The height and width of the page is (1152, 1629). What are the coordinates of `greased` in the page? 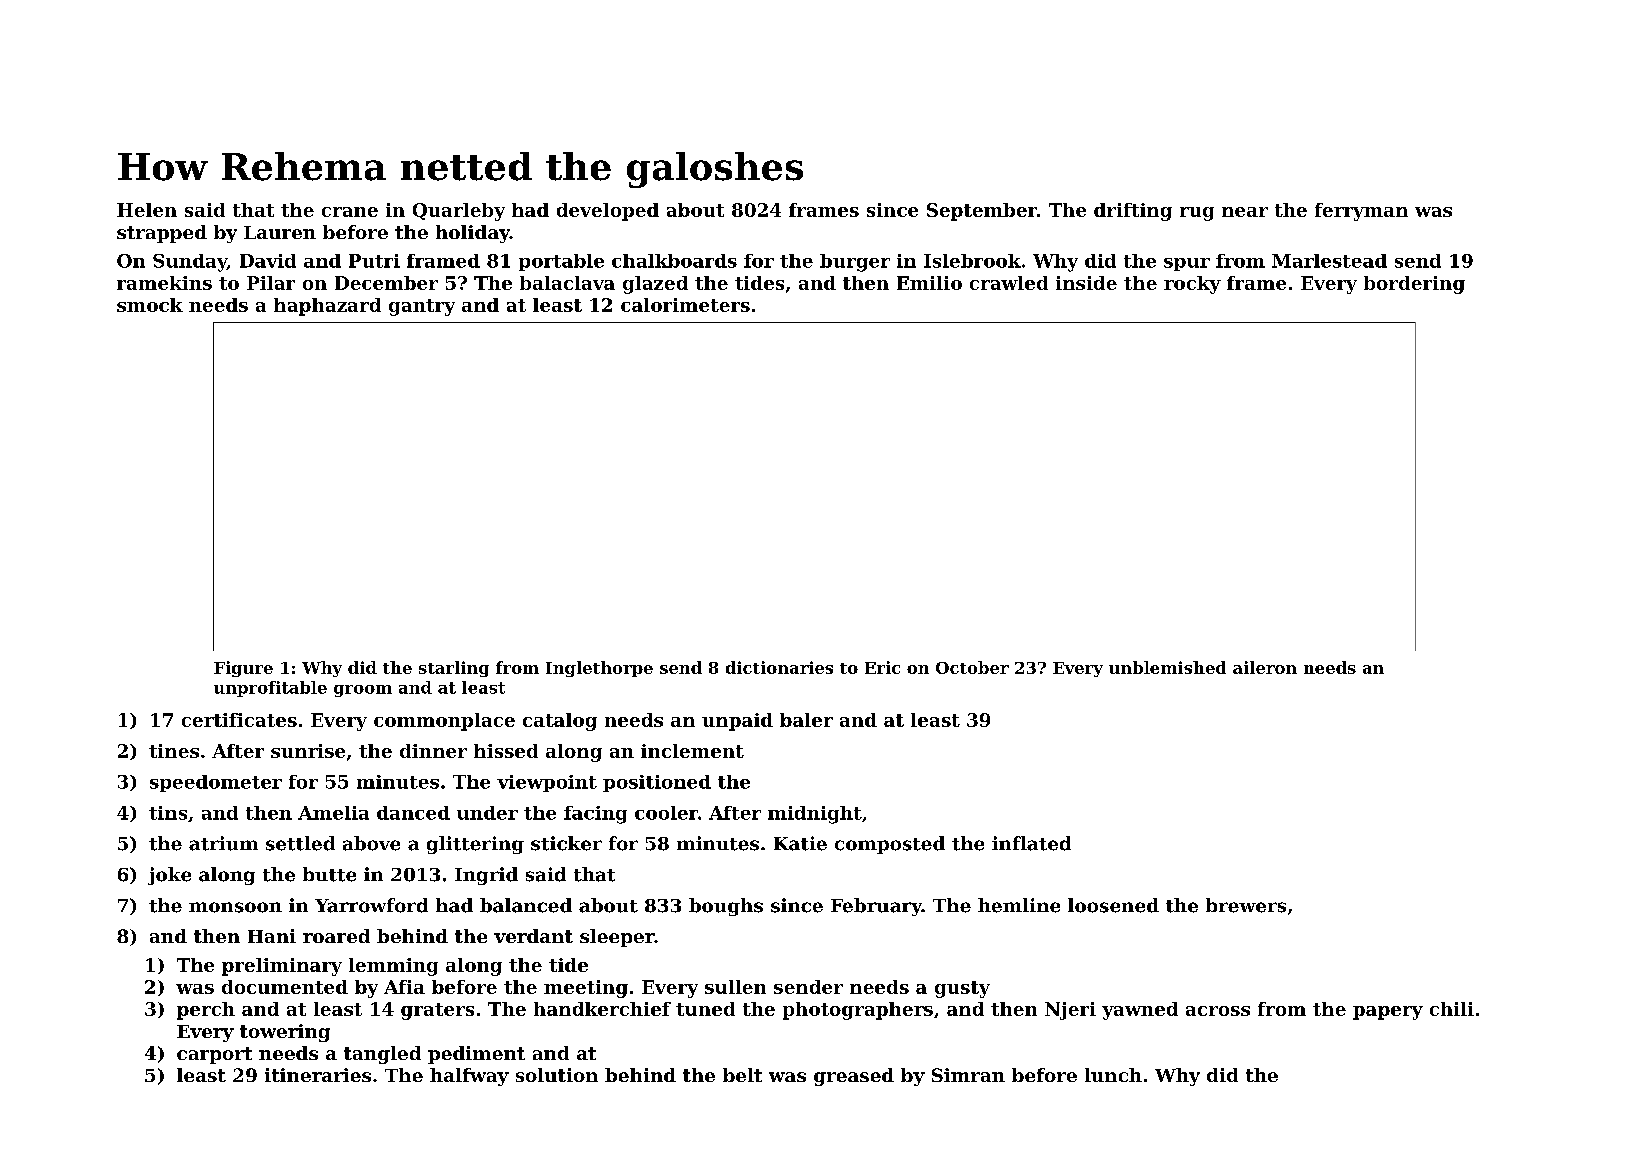 It's located at (854, 1077).
